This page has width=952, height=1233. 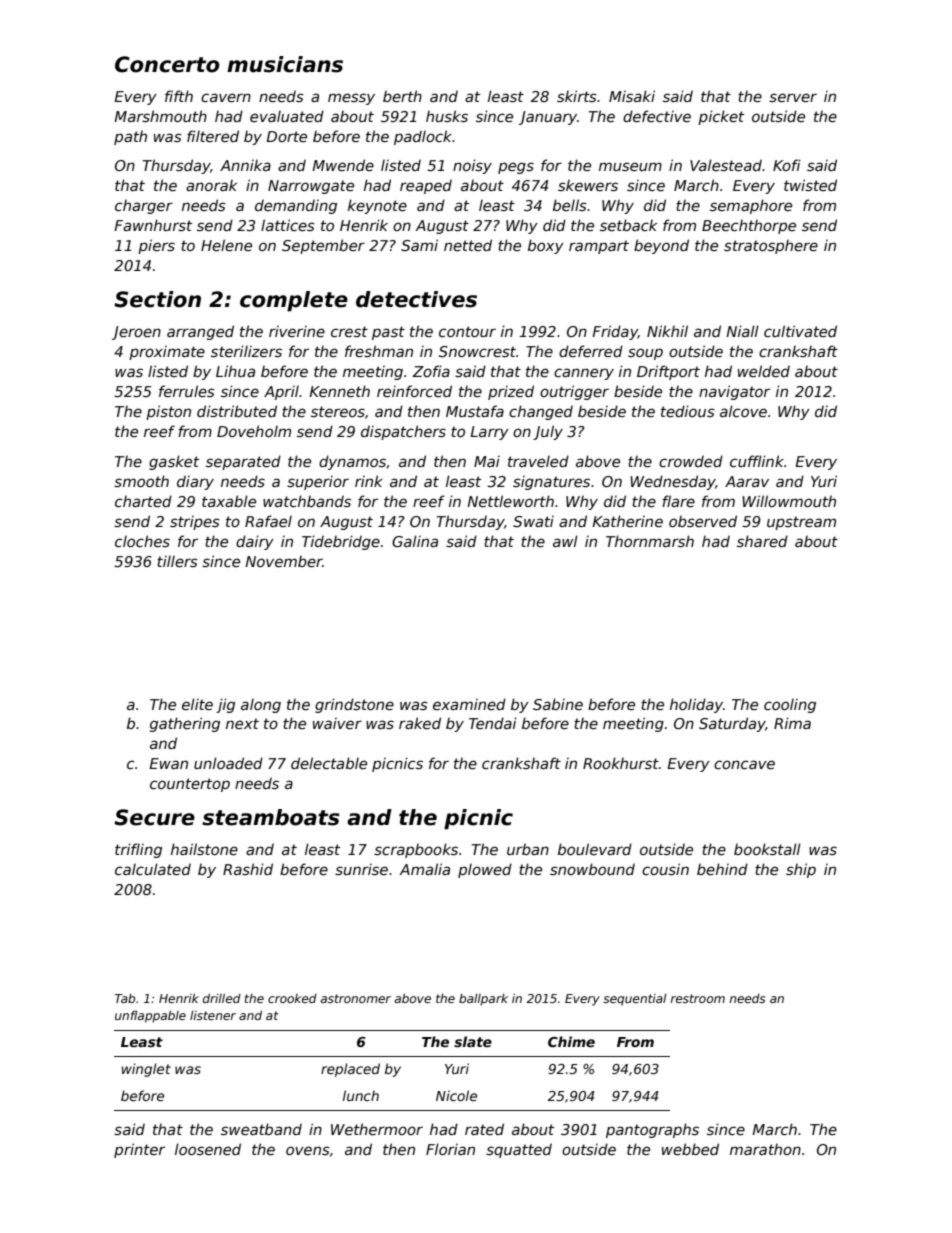 I want to click on holiday, so click(x=696, y=705).
